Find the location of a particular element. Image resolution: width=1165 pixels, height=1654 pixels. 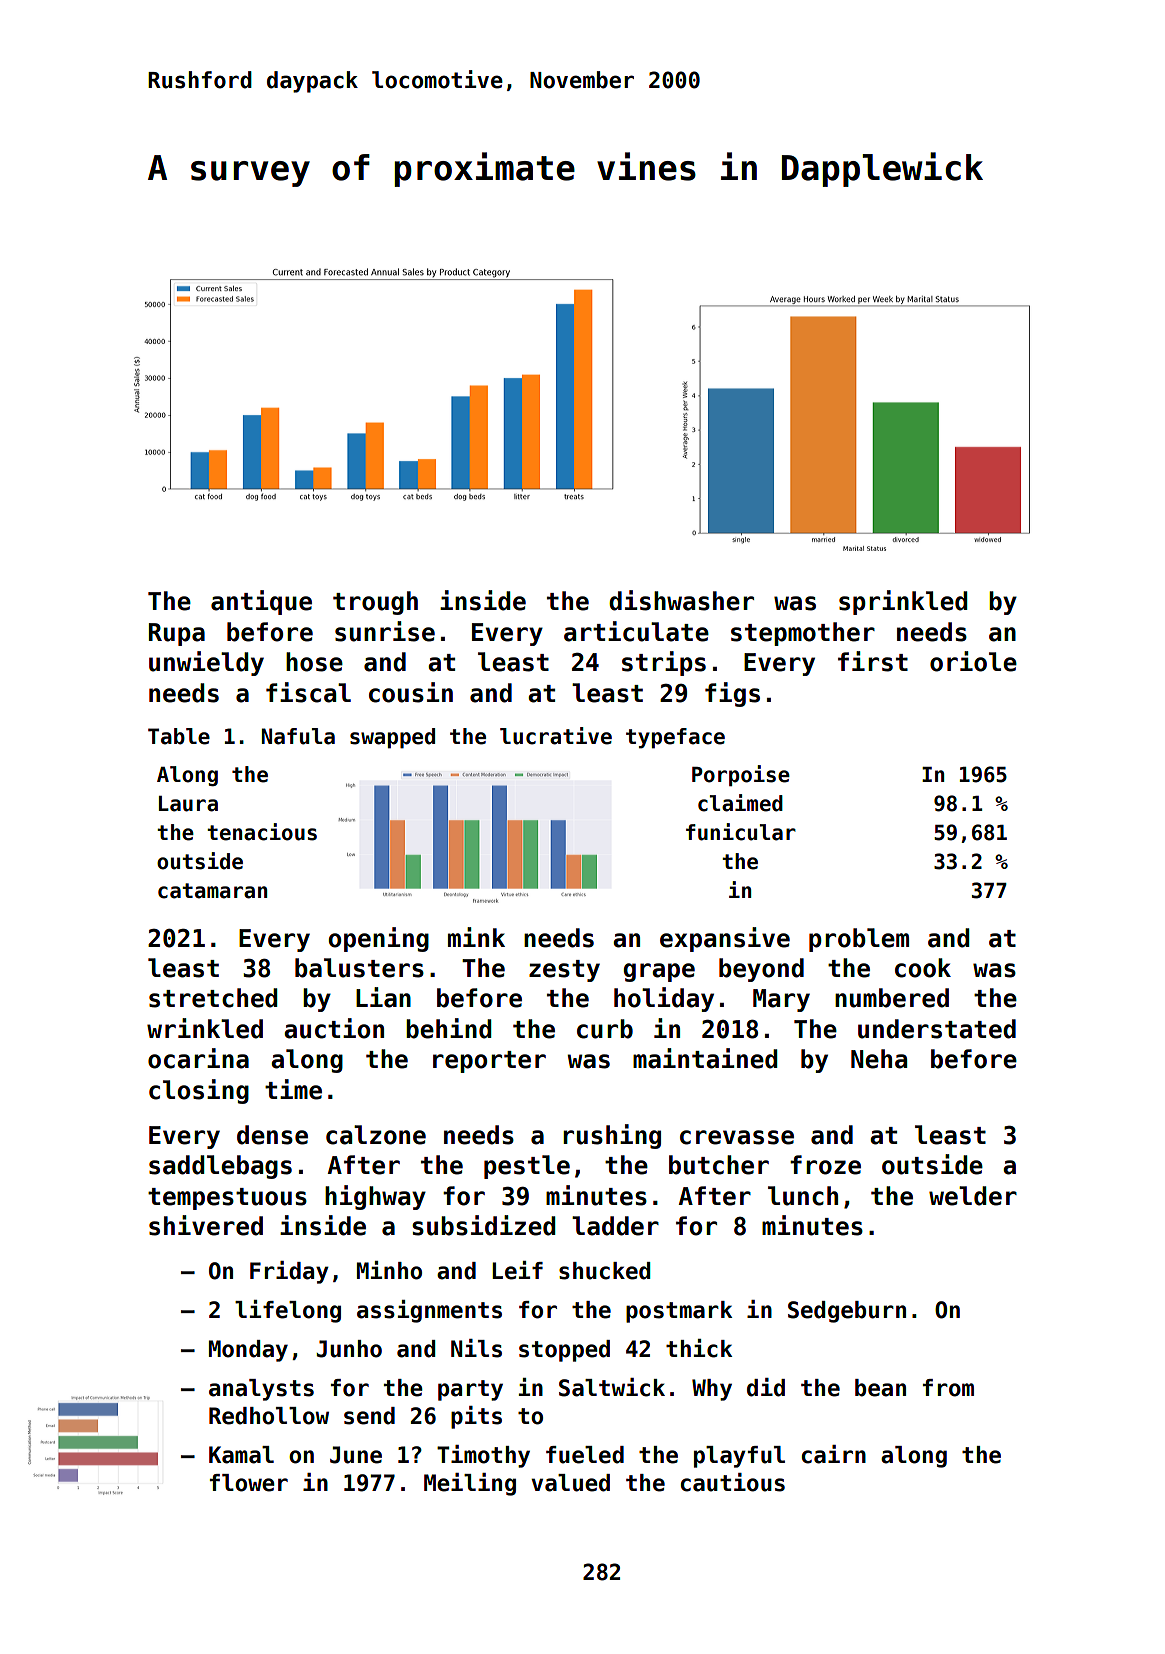

lifelong is located at coordinates (288, 1311).
